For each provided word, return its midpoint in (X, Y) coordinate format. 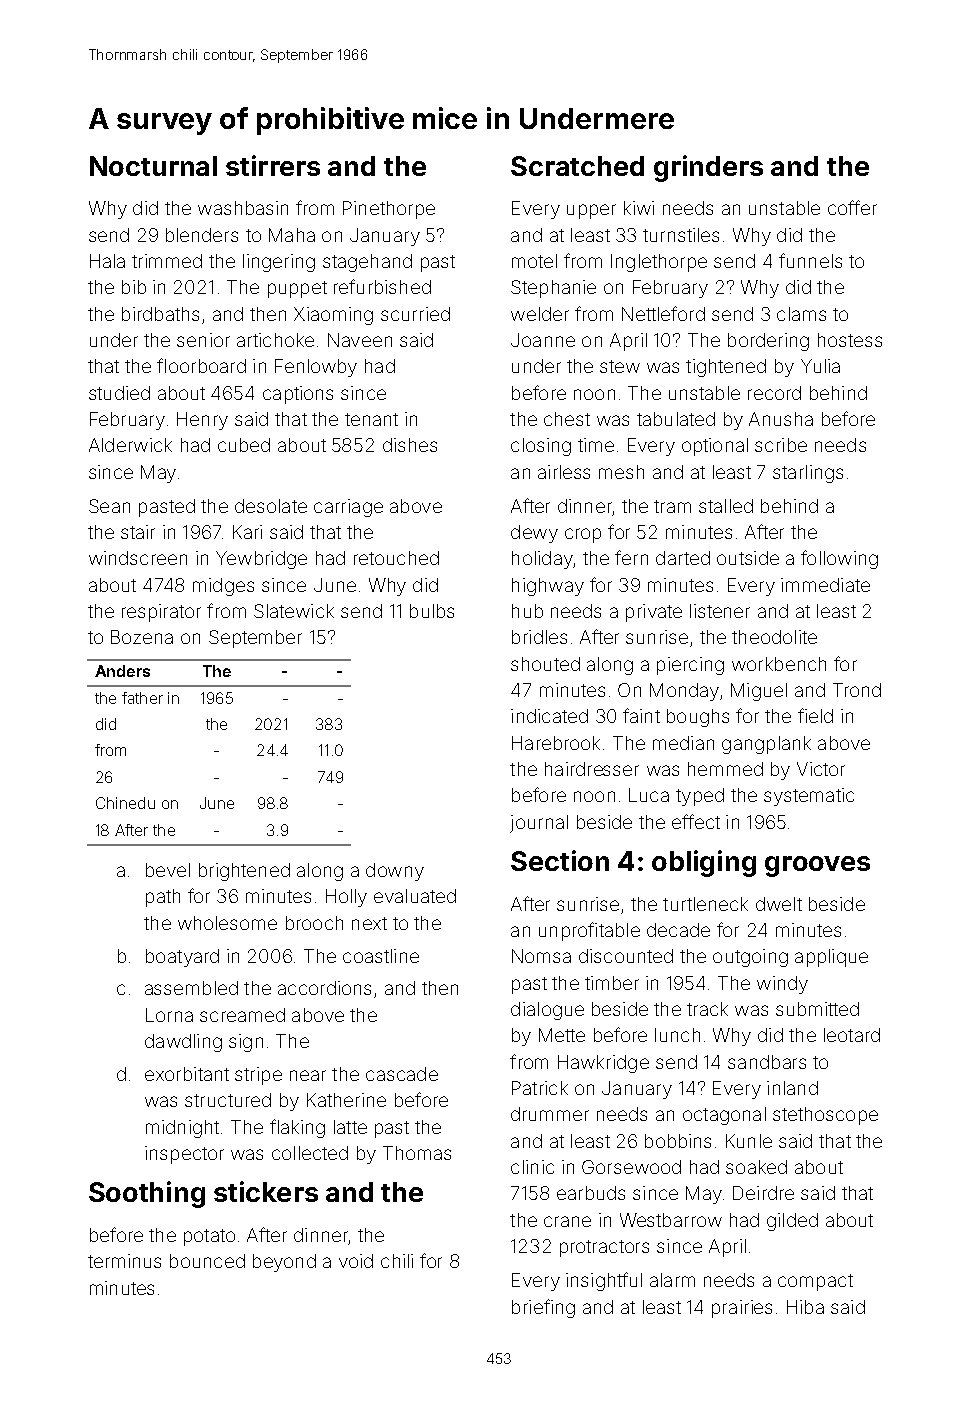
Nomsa (541, 956)
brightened (244, 872)
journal (539, 824)
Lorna (169, 1015)
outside (748, 558)
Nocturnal (153, 166)
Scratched (577, 166)
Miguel (759, 692)
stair (138, 532)
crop (583, 535)
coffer (852, 207)
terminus (124, 1261)
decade (678, 930)
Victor (821, 769)
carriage (348, 508)
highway (548, 587)
